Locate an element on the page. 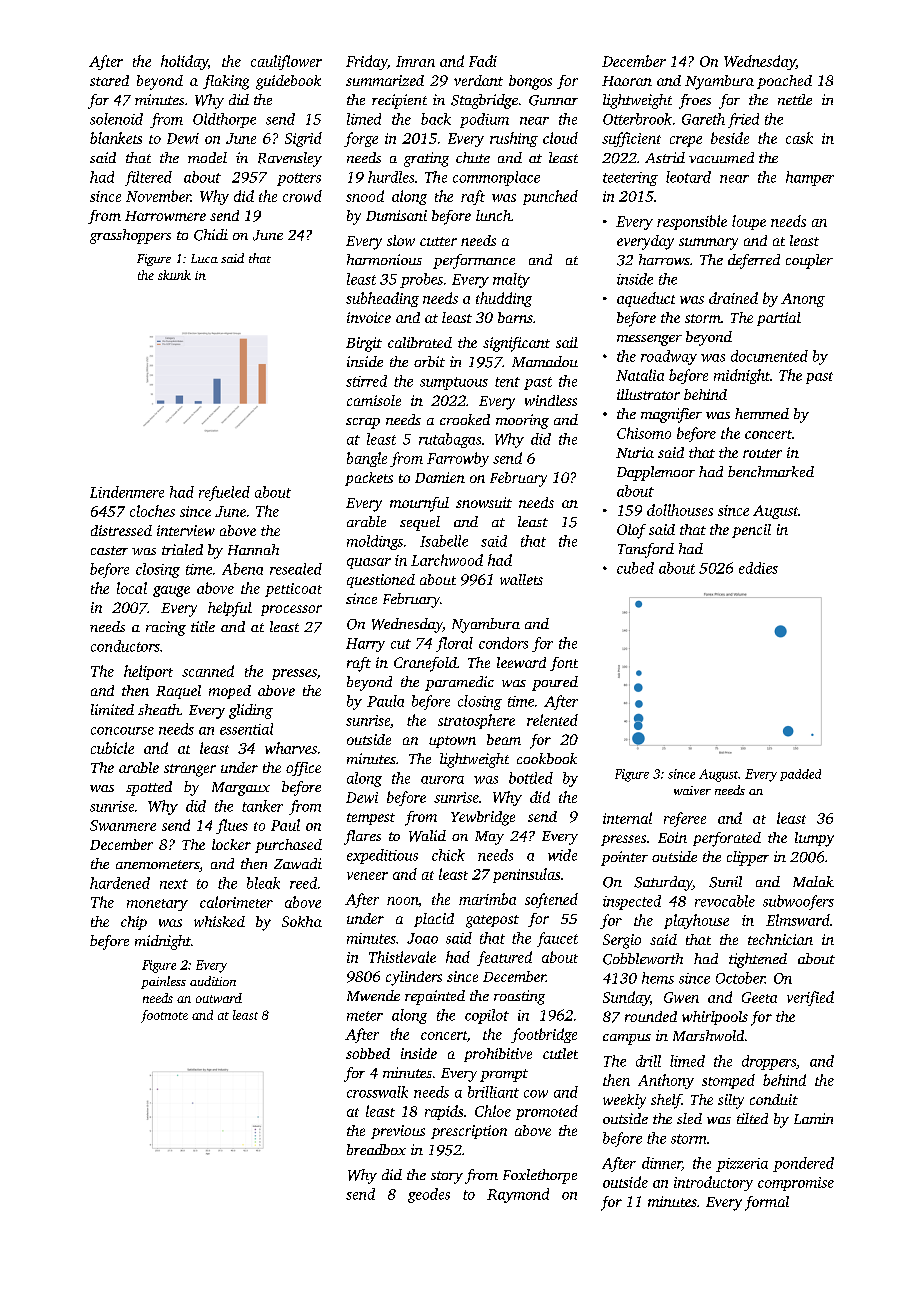  Olof is located at coordinates (631, 531).
